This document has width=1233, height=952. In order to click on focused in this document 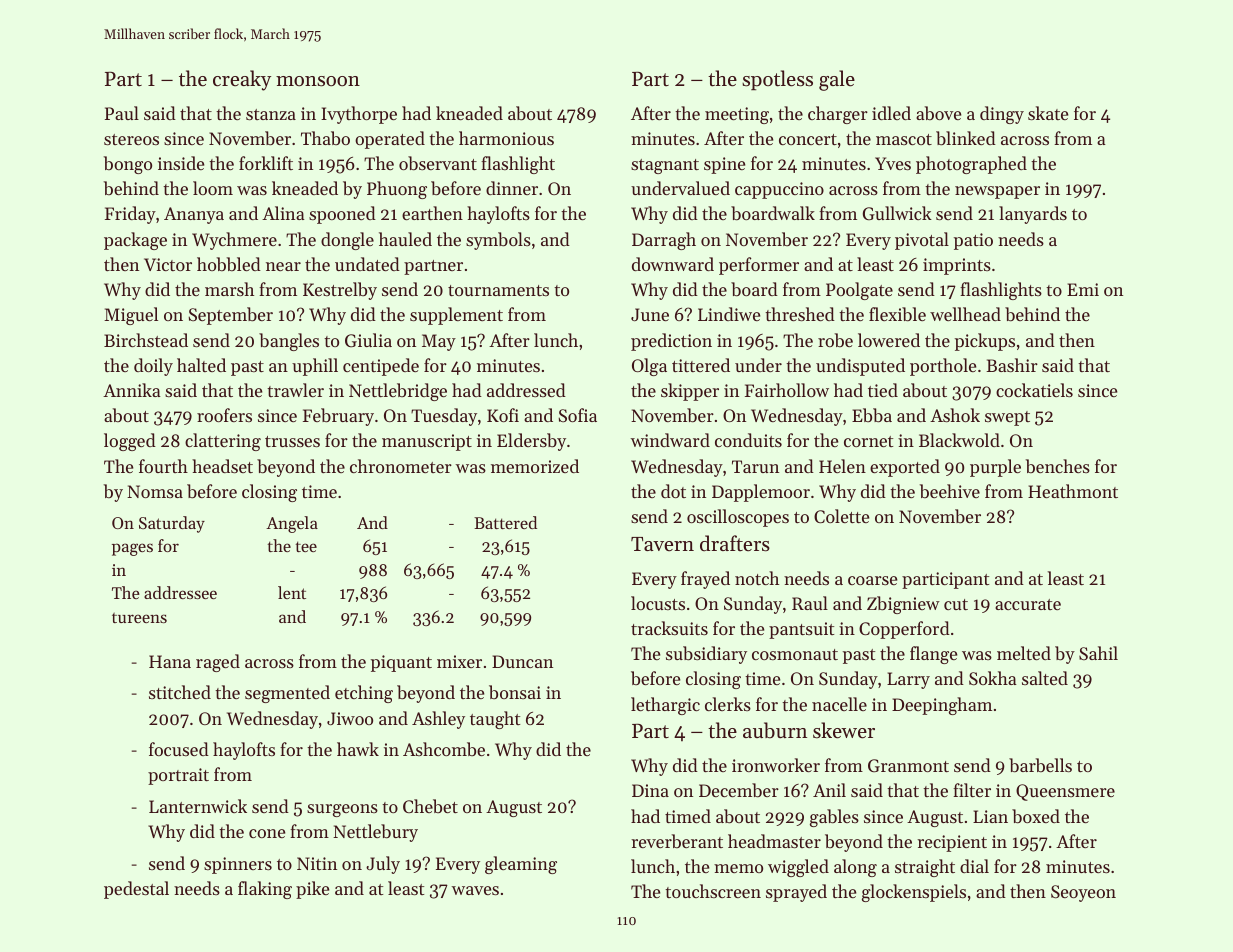, I will do `click(179, 749)`.
